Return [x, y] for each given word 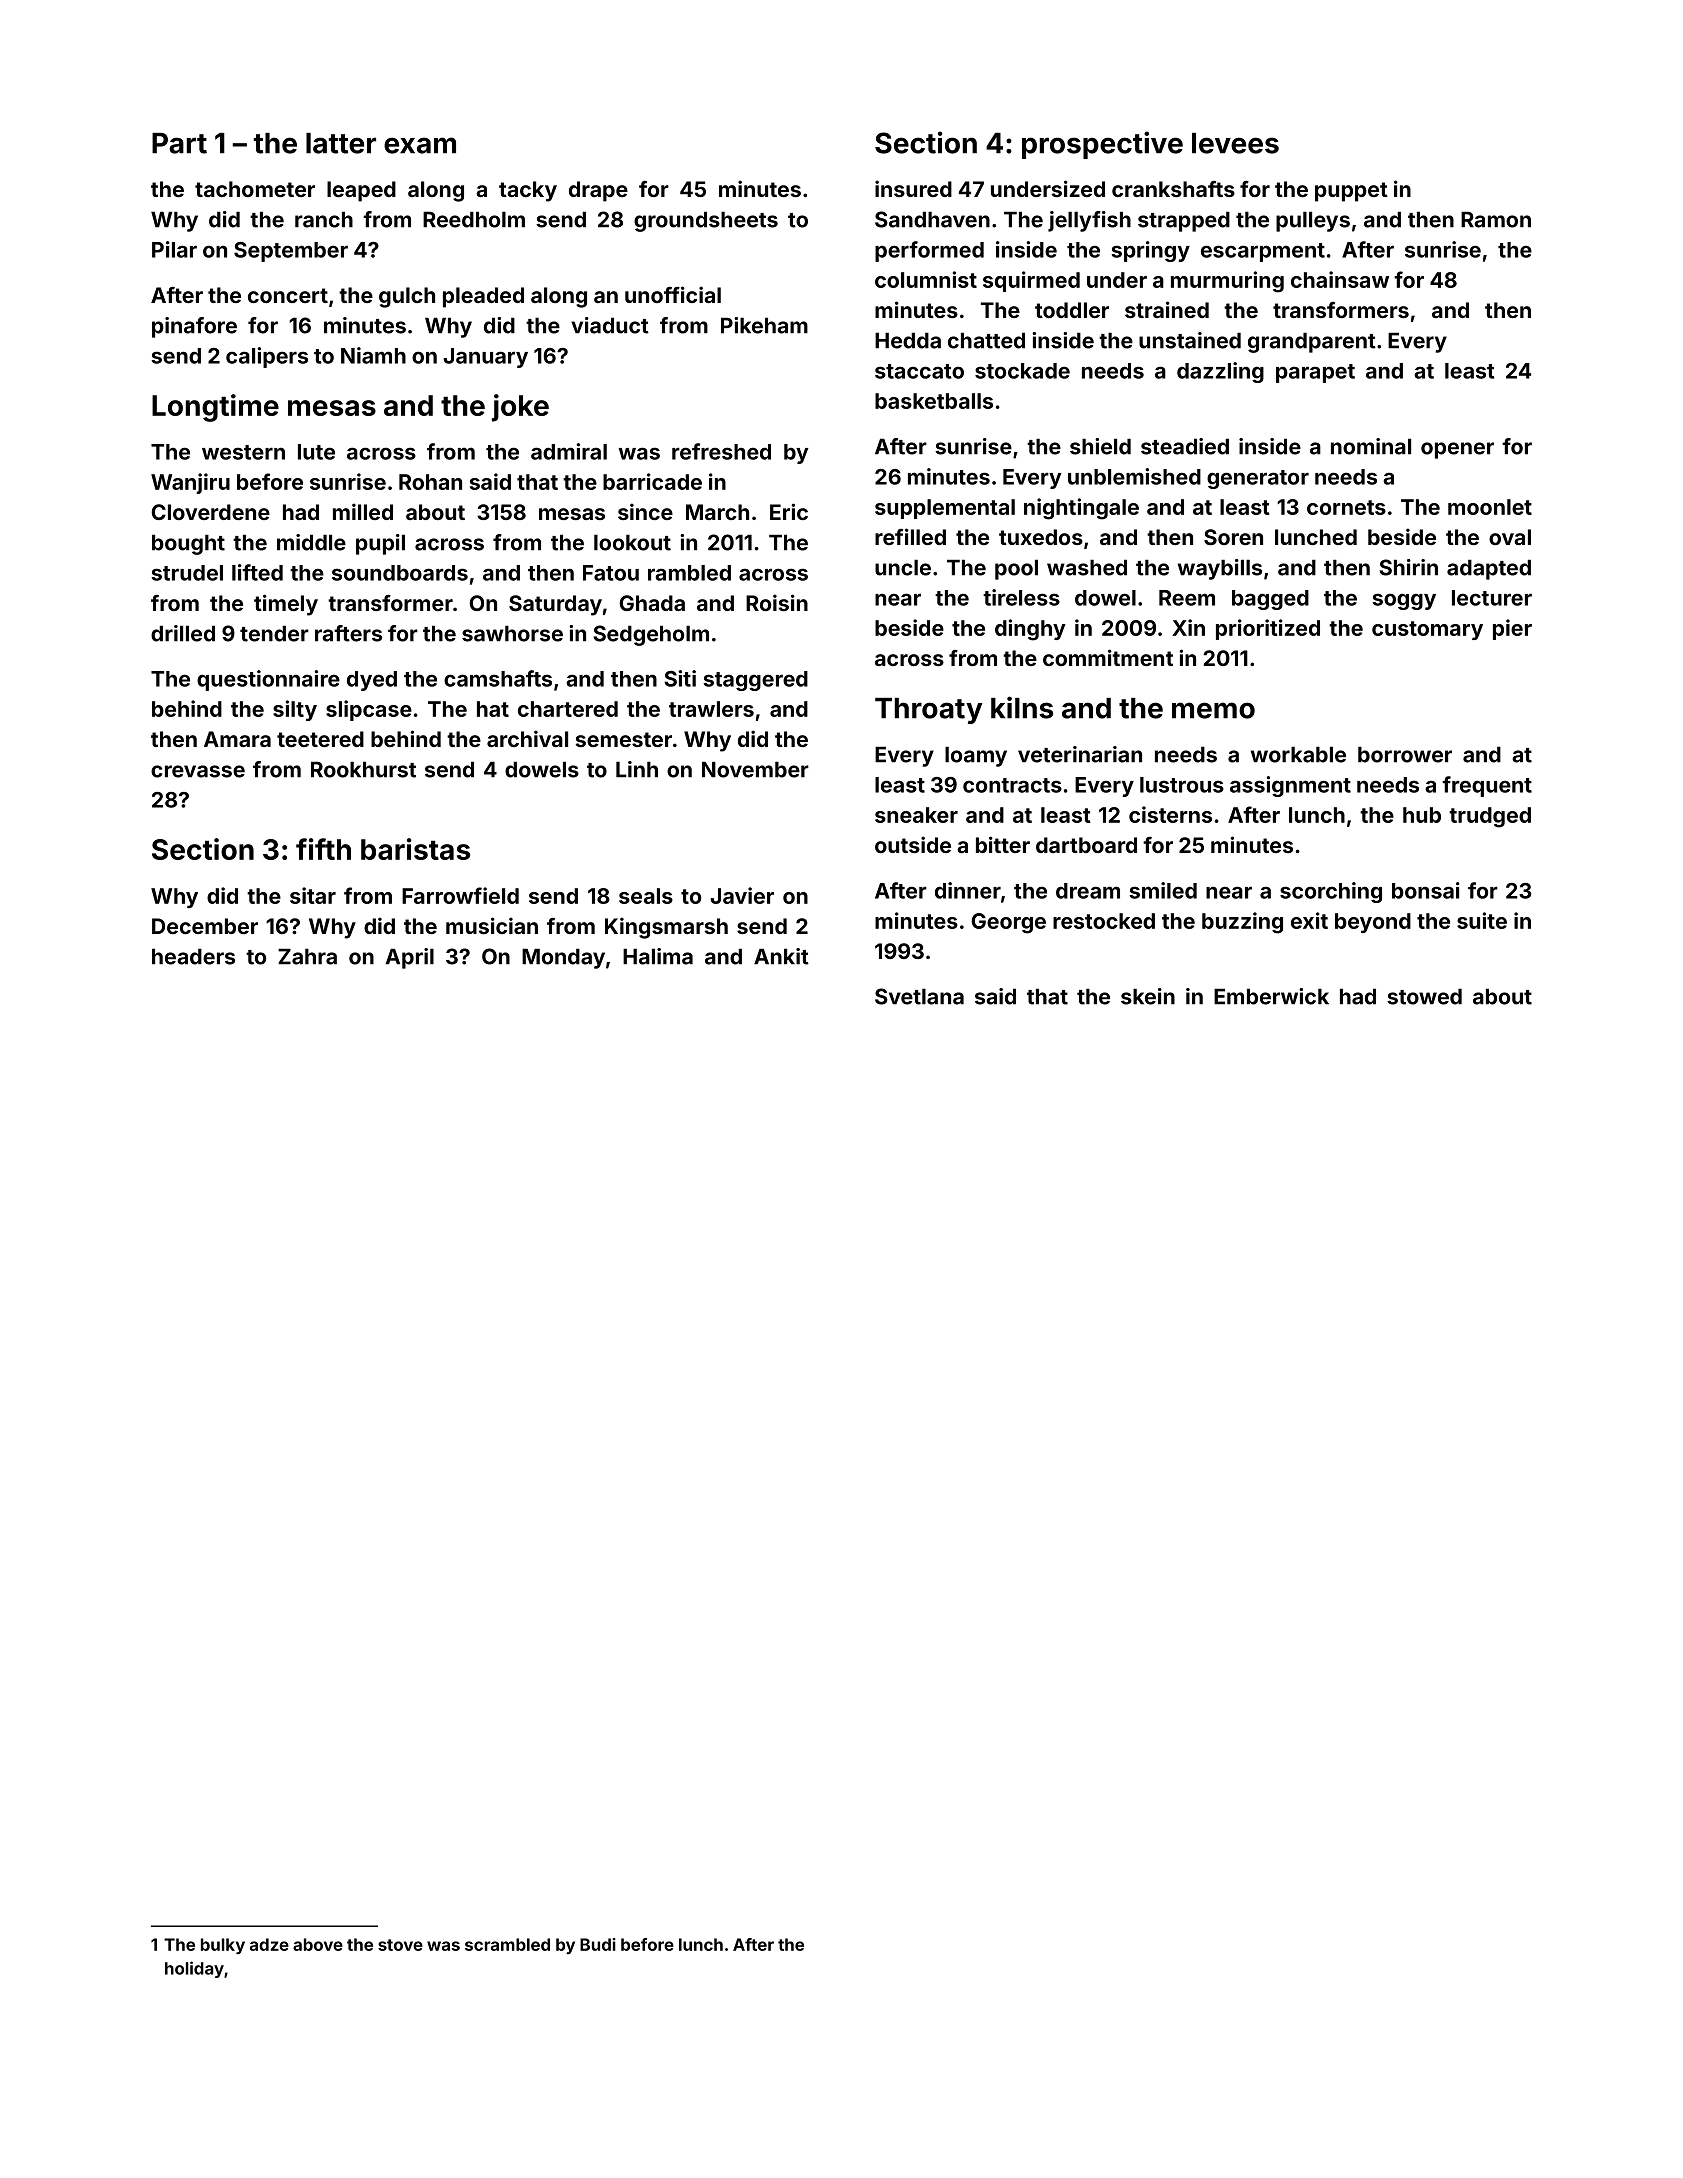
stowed [1424, 996]
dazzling [1220, 372]
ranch [324, 219]
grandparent [1312, 342]
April [410, 958]
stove [400, 1945]
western [243, 452]
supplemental [945, 509]
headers [193, 956]
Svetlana [919, 996]
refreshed [721, 451]
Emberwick [1271, 996]
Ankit [781, 956]
